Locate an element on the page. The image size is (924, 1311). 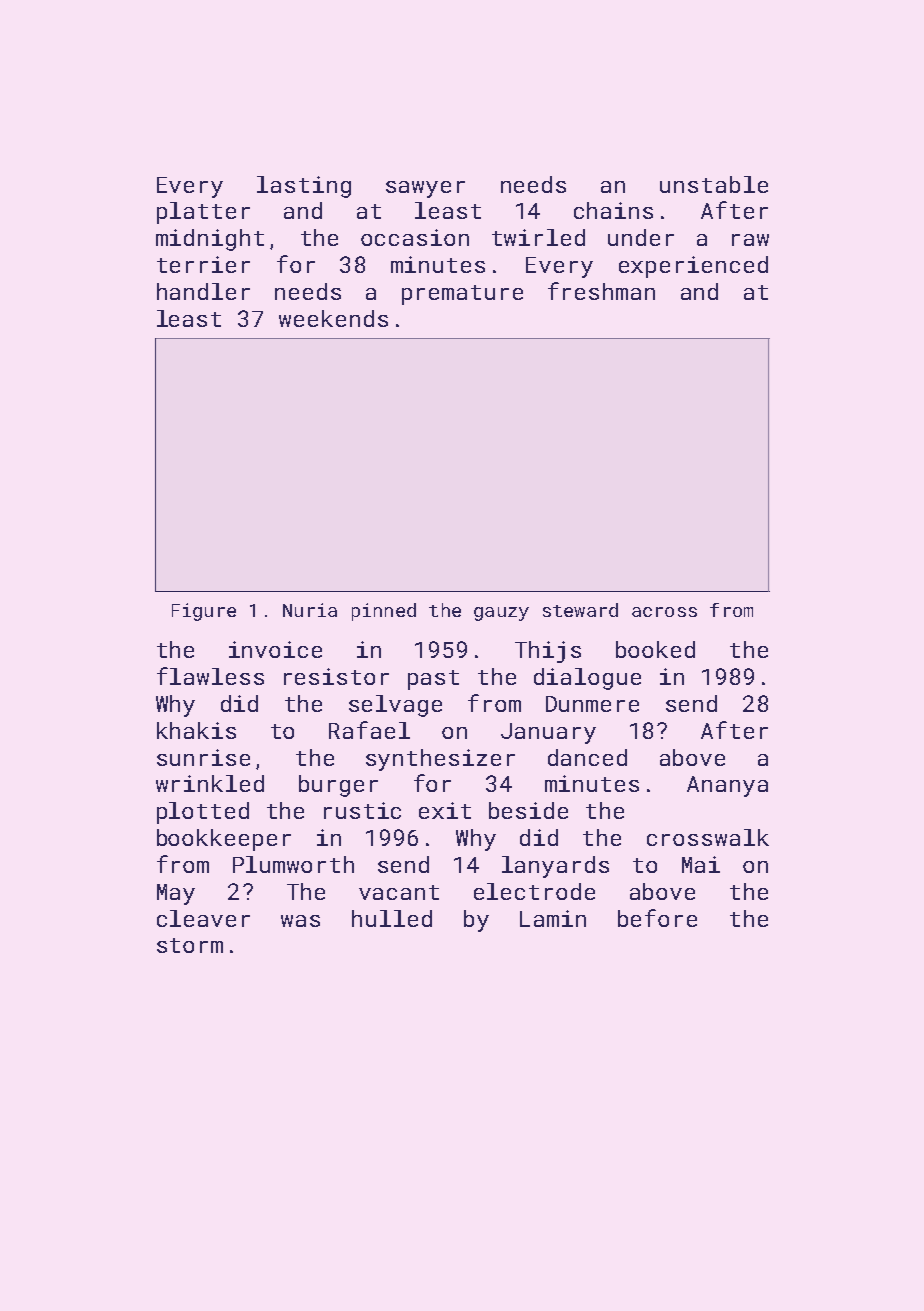
handler is located at coordinates (203, 291).
